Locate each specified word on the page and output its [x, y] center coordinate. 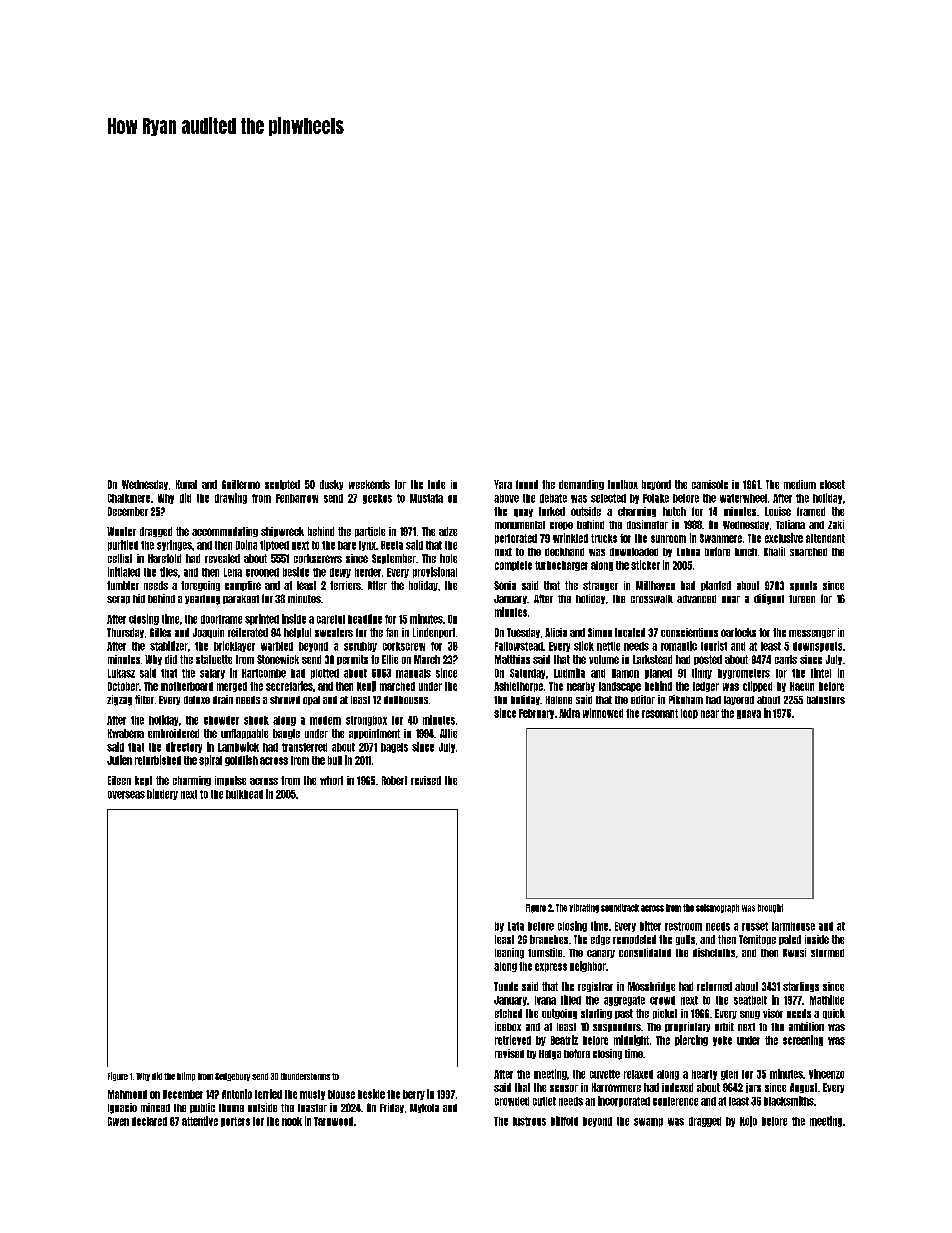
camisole [710, 484]
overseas [126, 795]
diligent [769, 599]
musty [312, 1095]
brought [770, 908]
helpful [297, 633]
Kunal [186, 484]
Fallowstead [519, 646]
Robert [394, 780]
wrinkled [570, 538]
